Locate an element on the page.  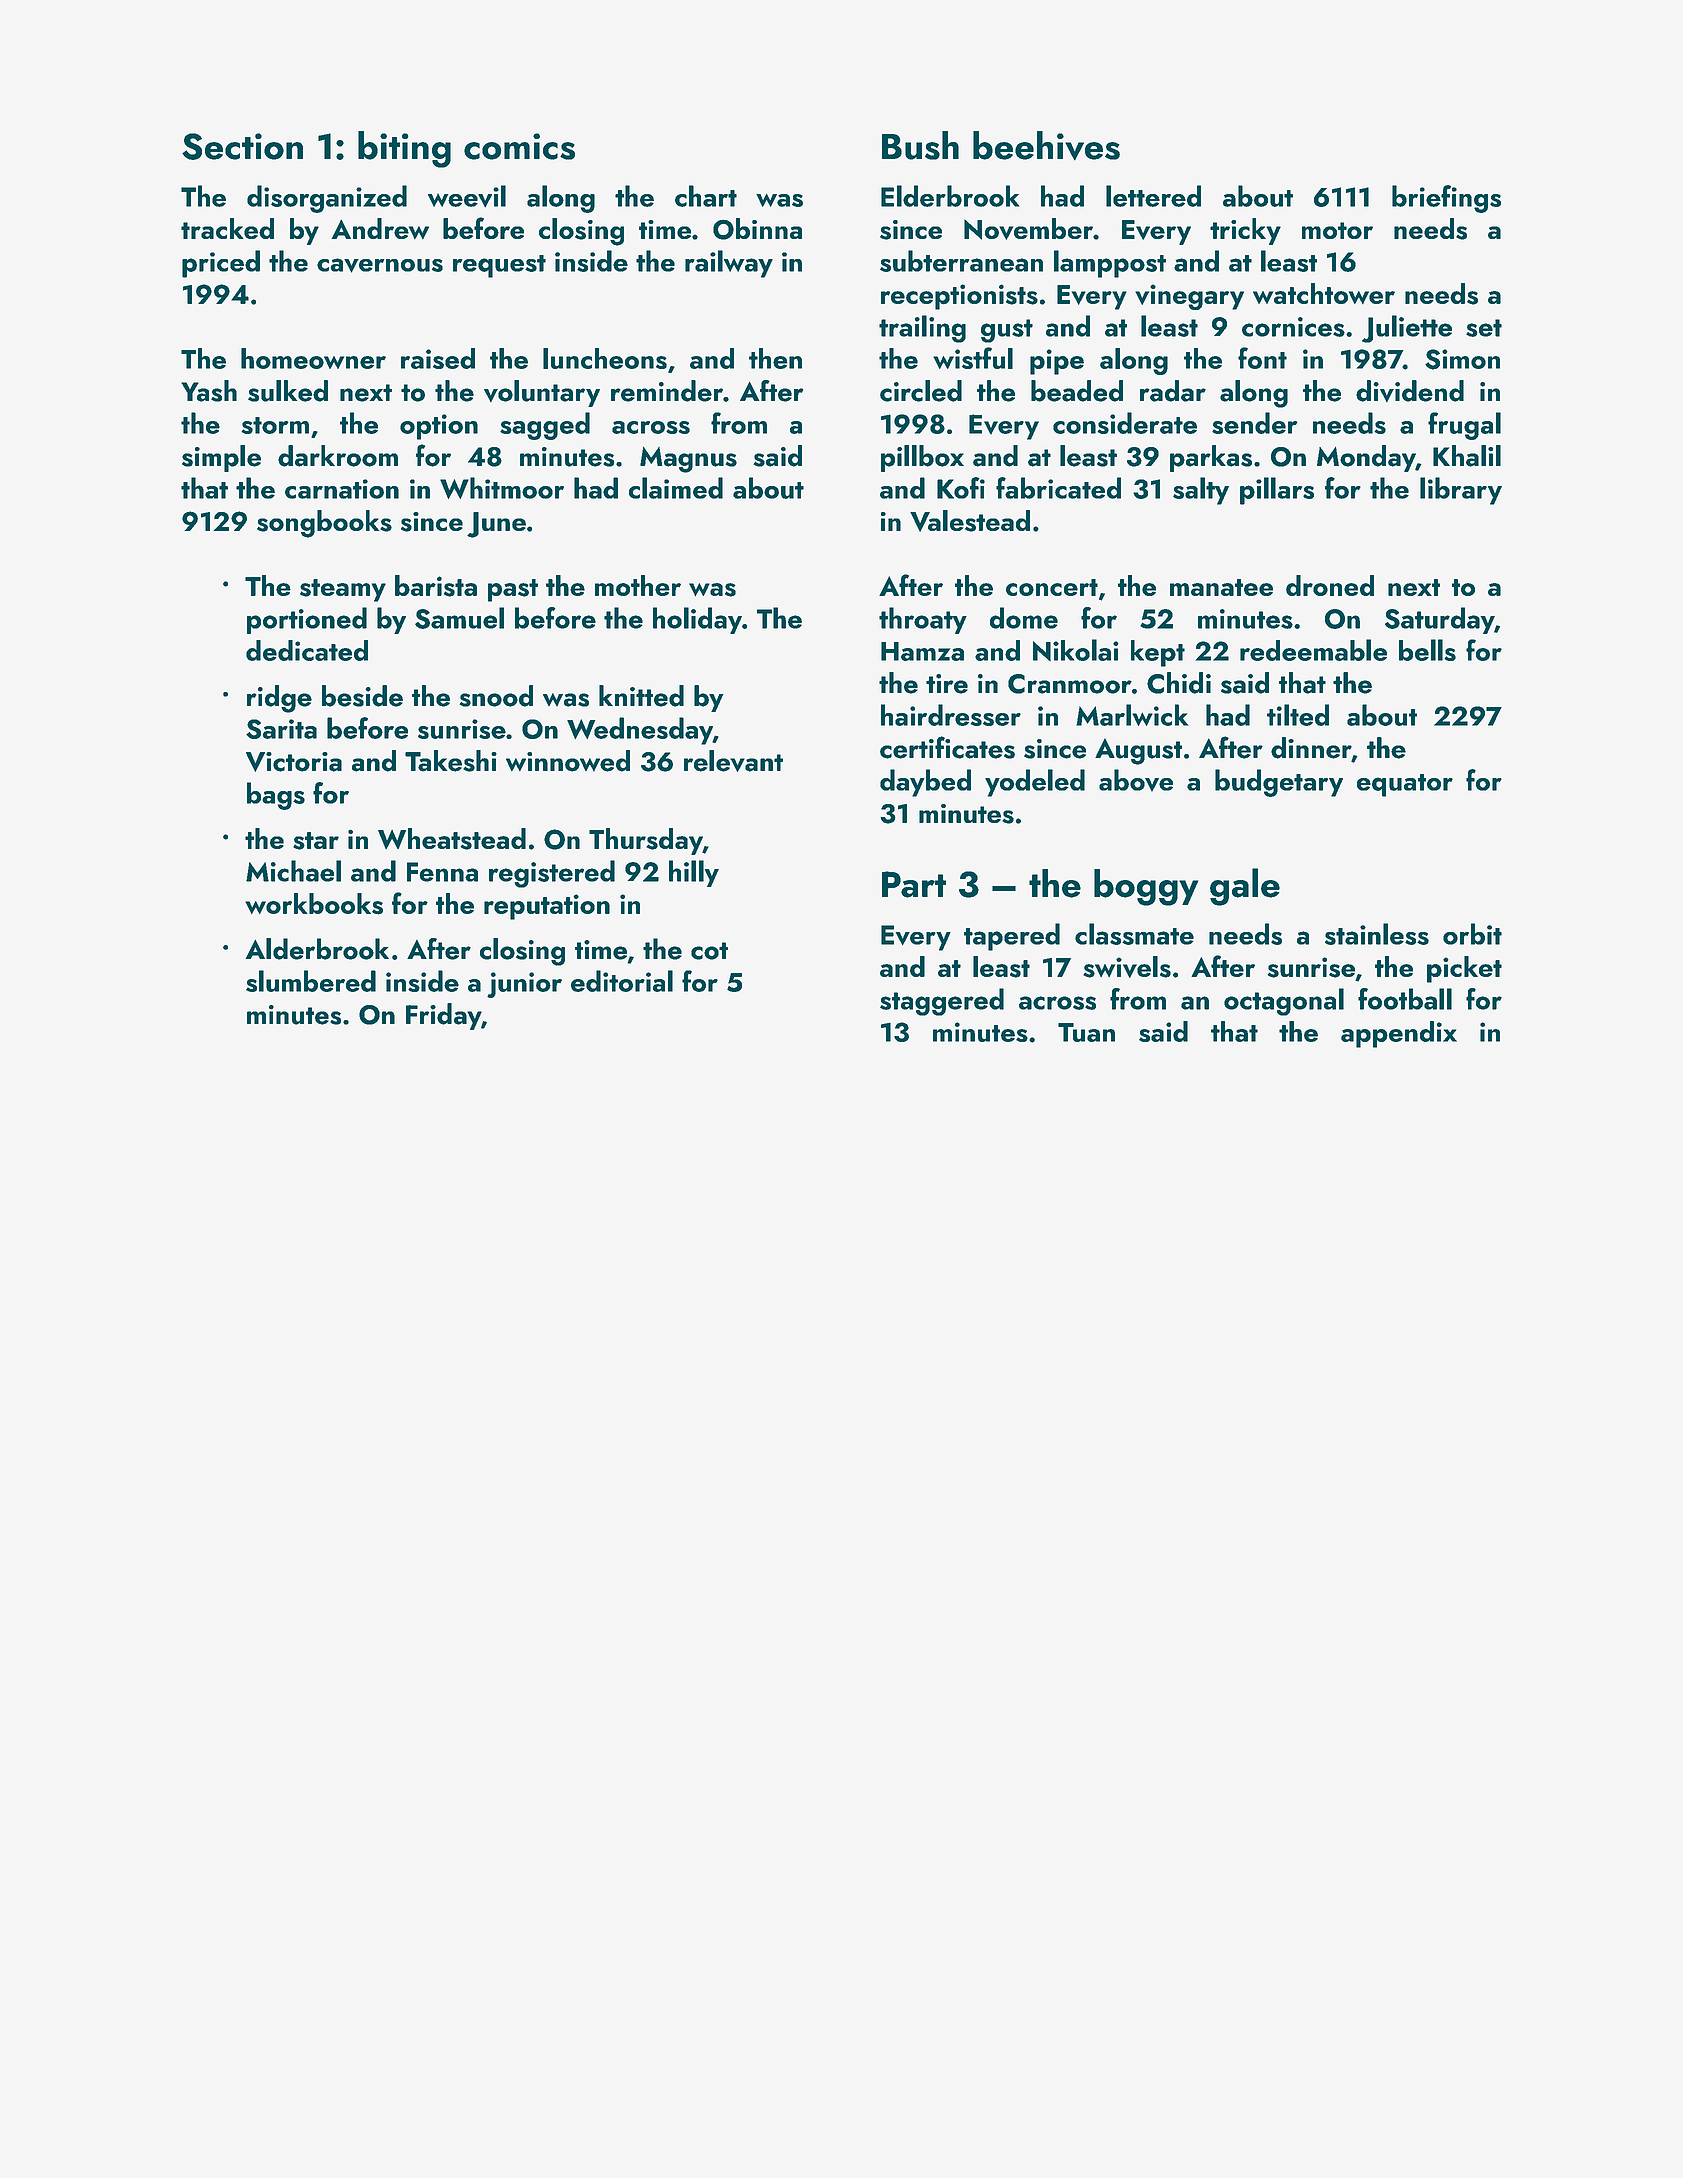
Section is located at coordinates (242, 146).
